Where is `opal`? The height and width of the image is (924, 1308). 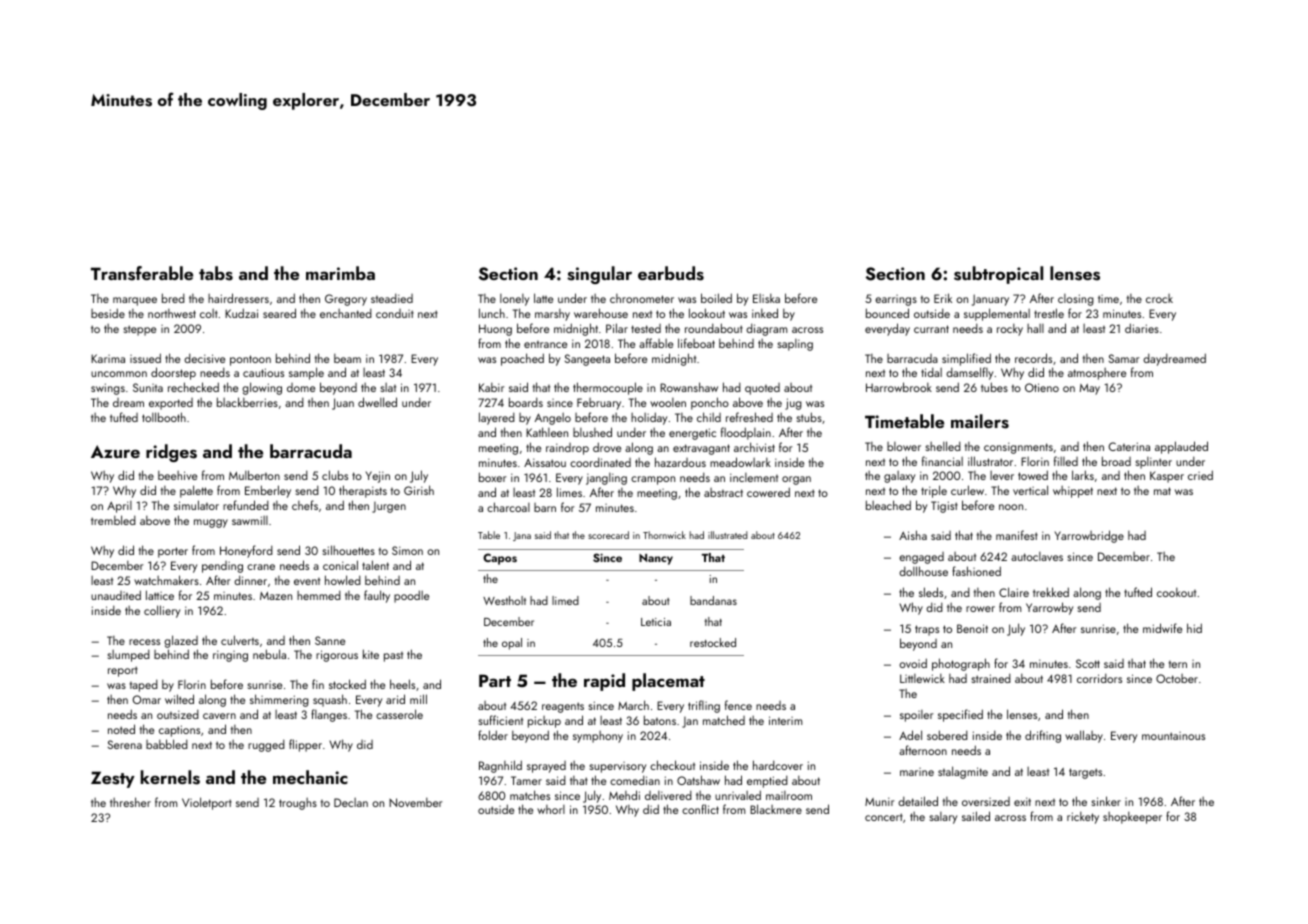 opal is located at coordinates (512, 644).
